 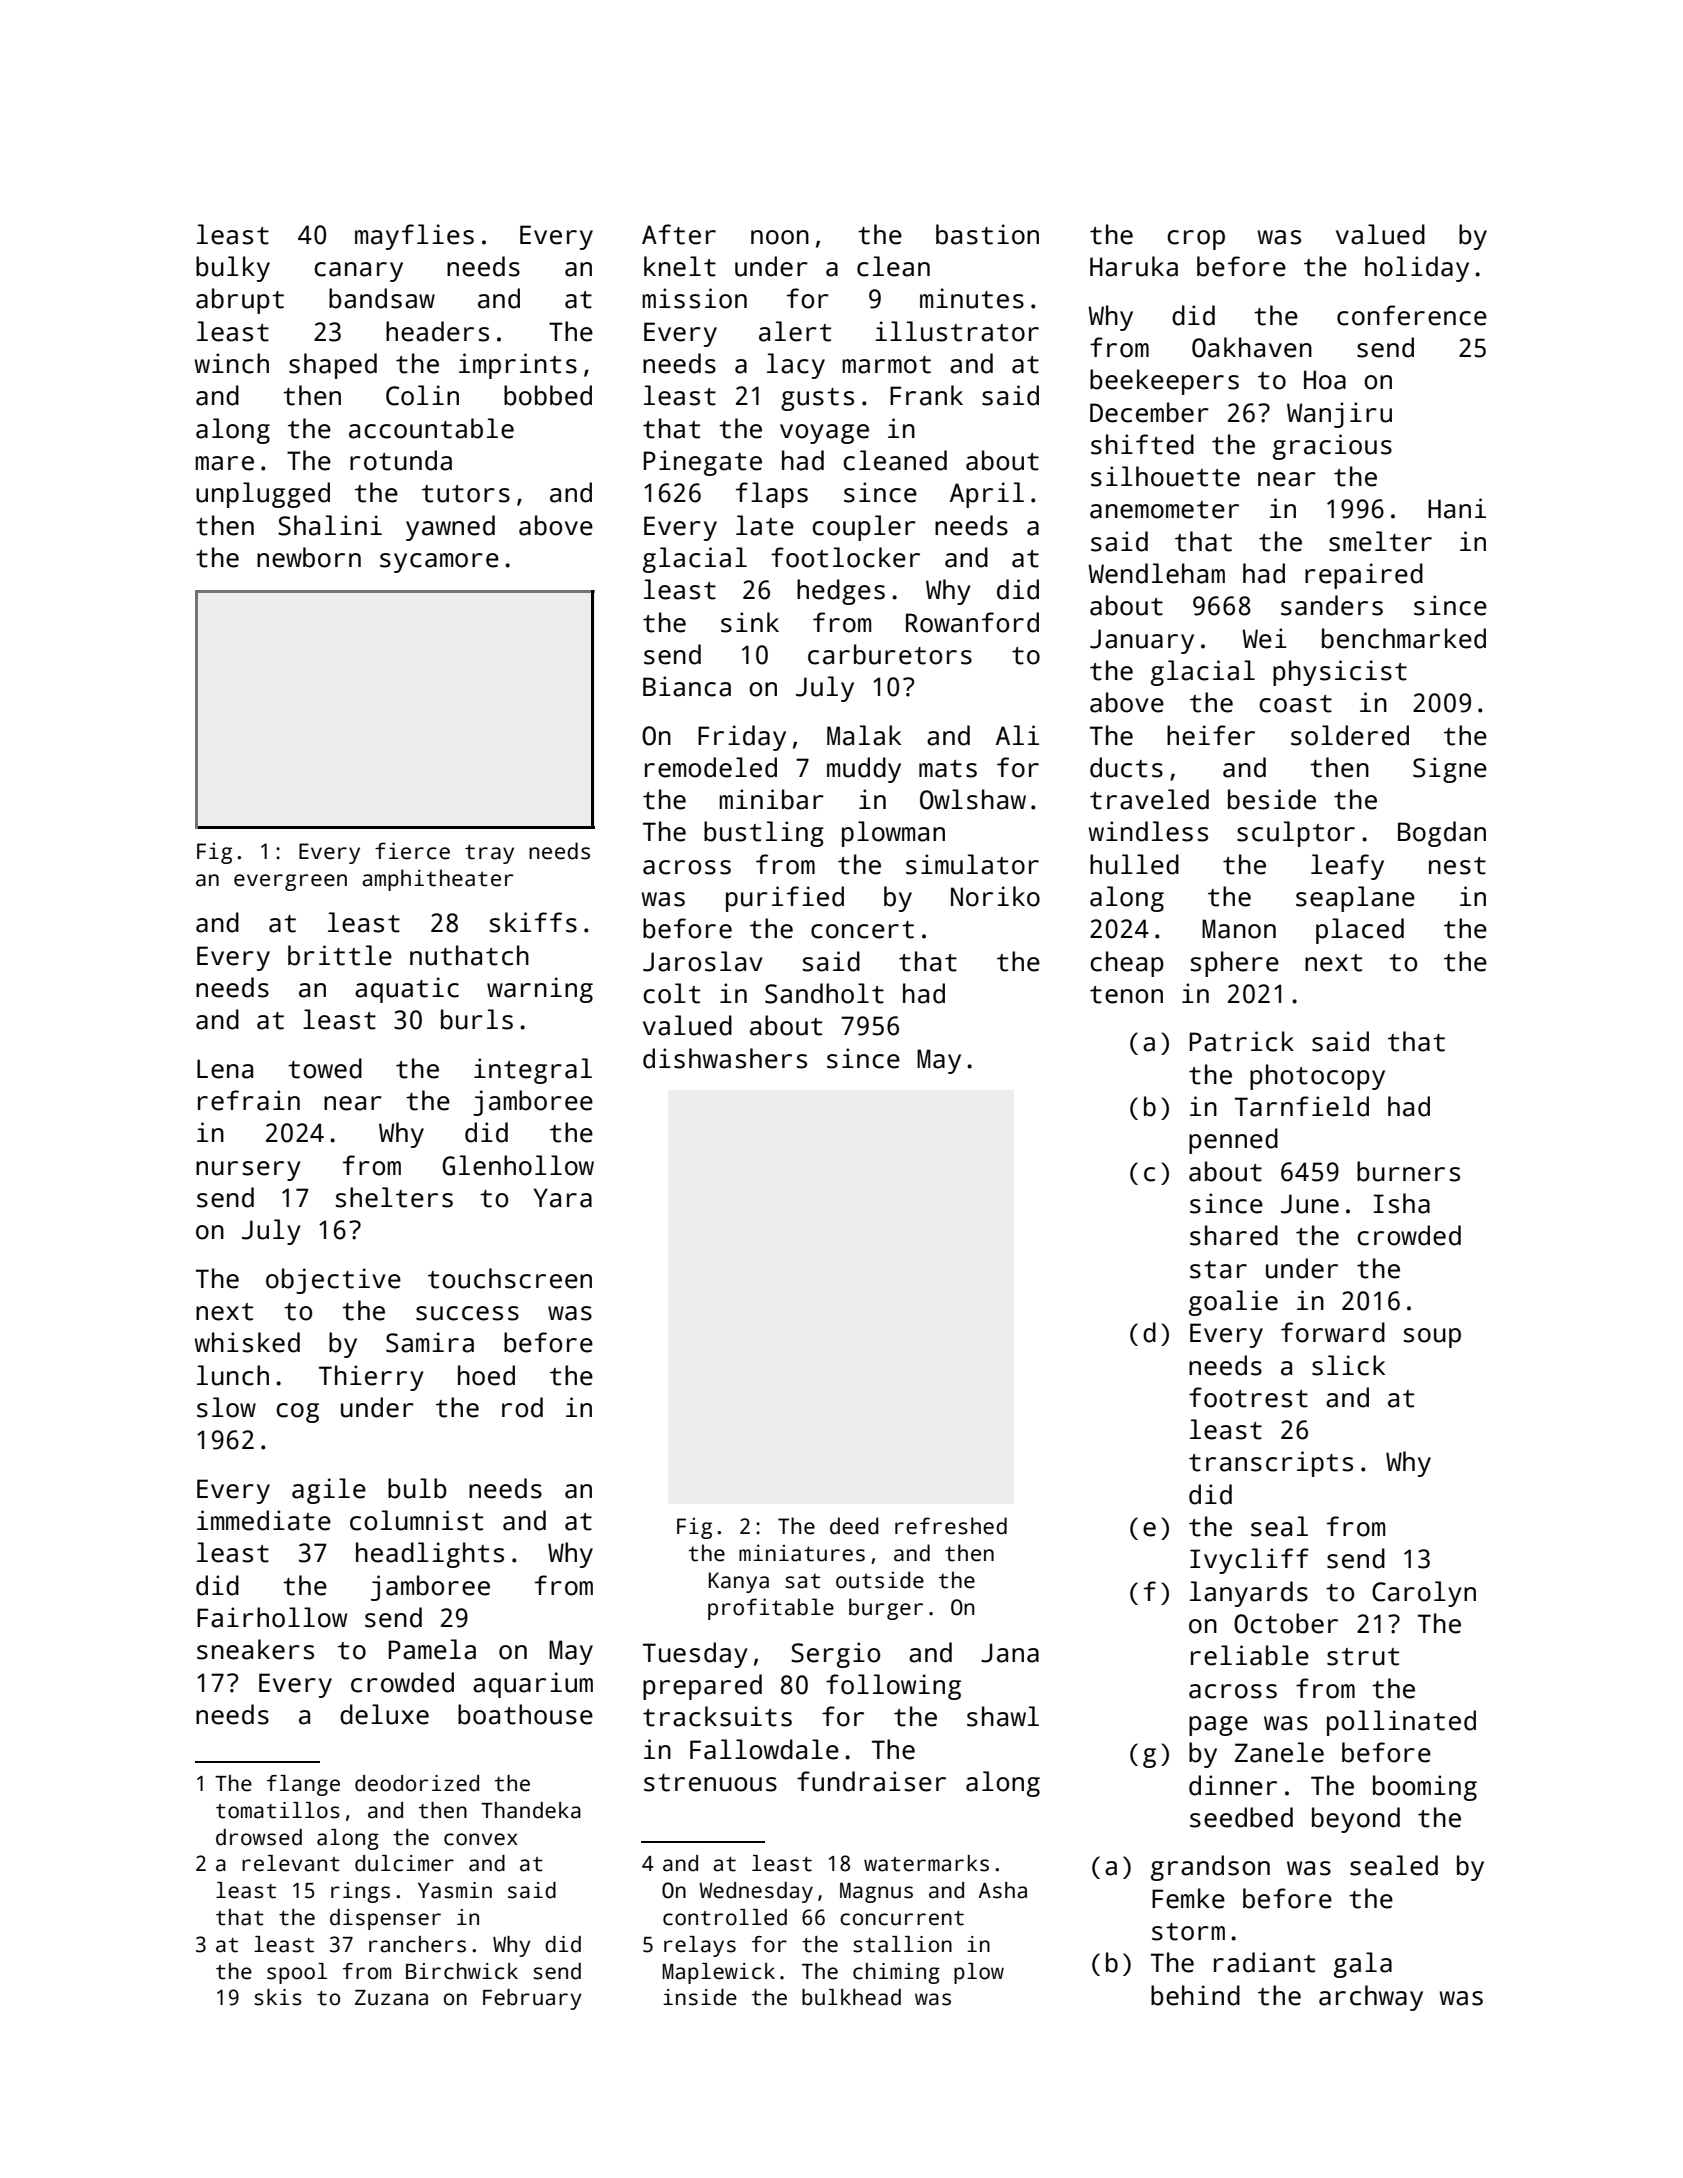 What do you see at coordinates (340, 955) in the screenshot?
I see `brittle` at bounding box center [340, 955].
